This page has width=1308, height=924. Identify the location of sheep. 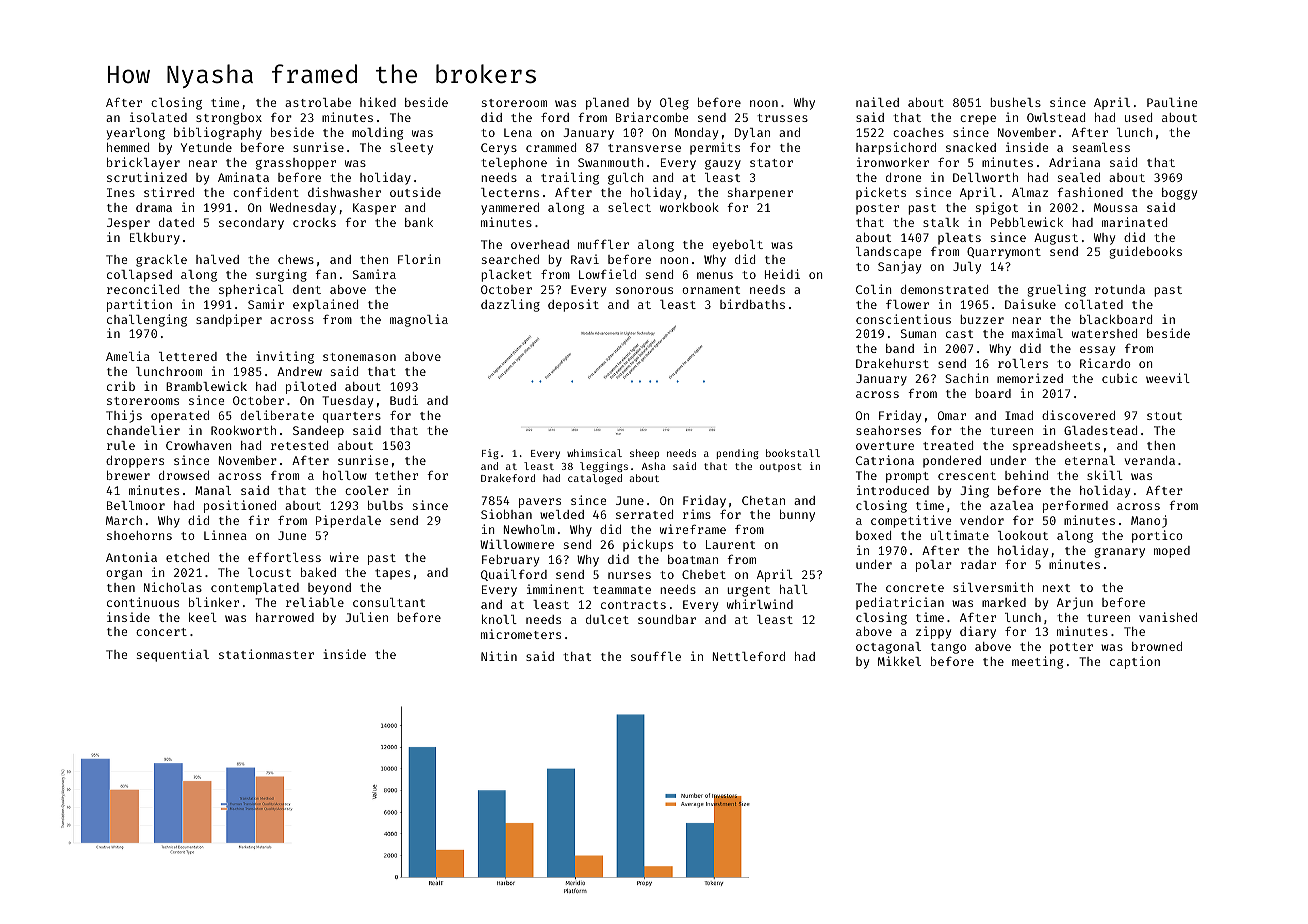
(644, 454).
